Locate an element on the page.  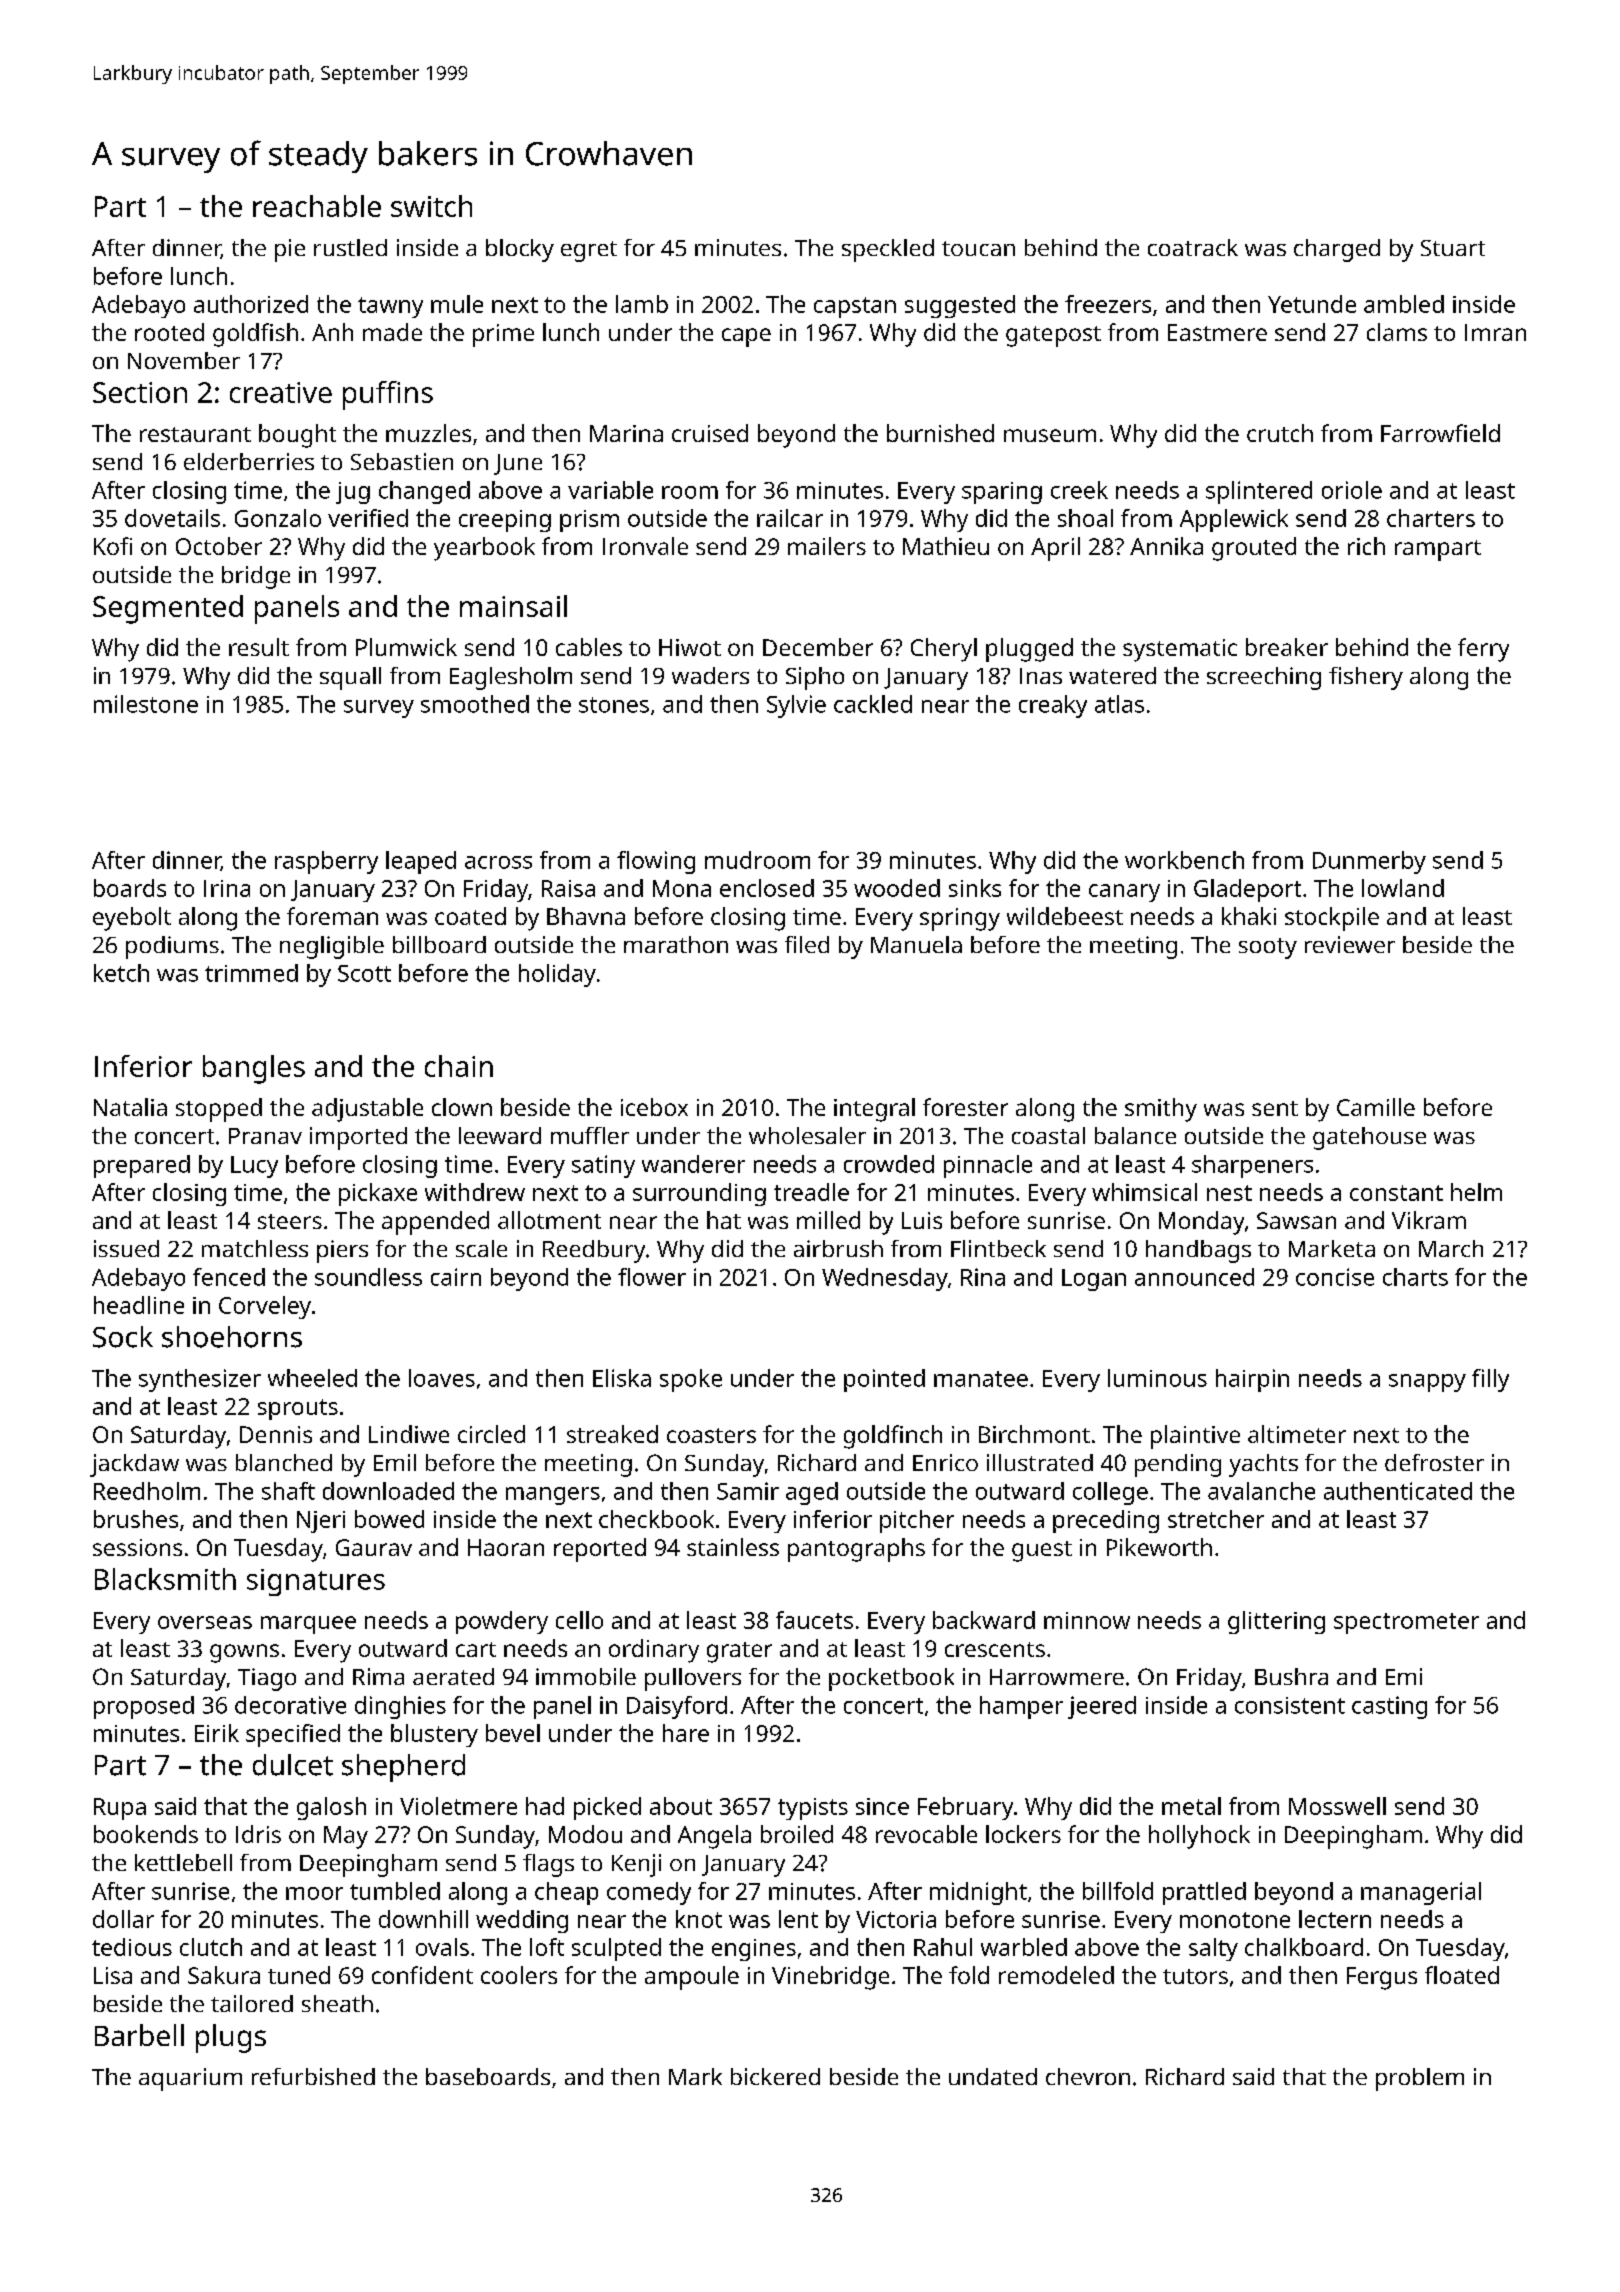
managerial is located at coordinates (1421, 1893).
